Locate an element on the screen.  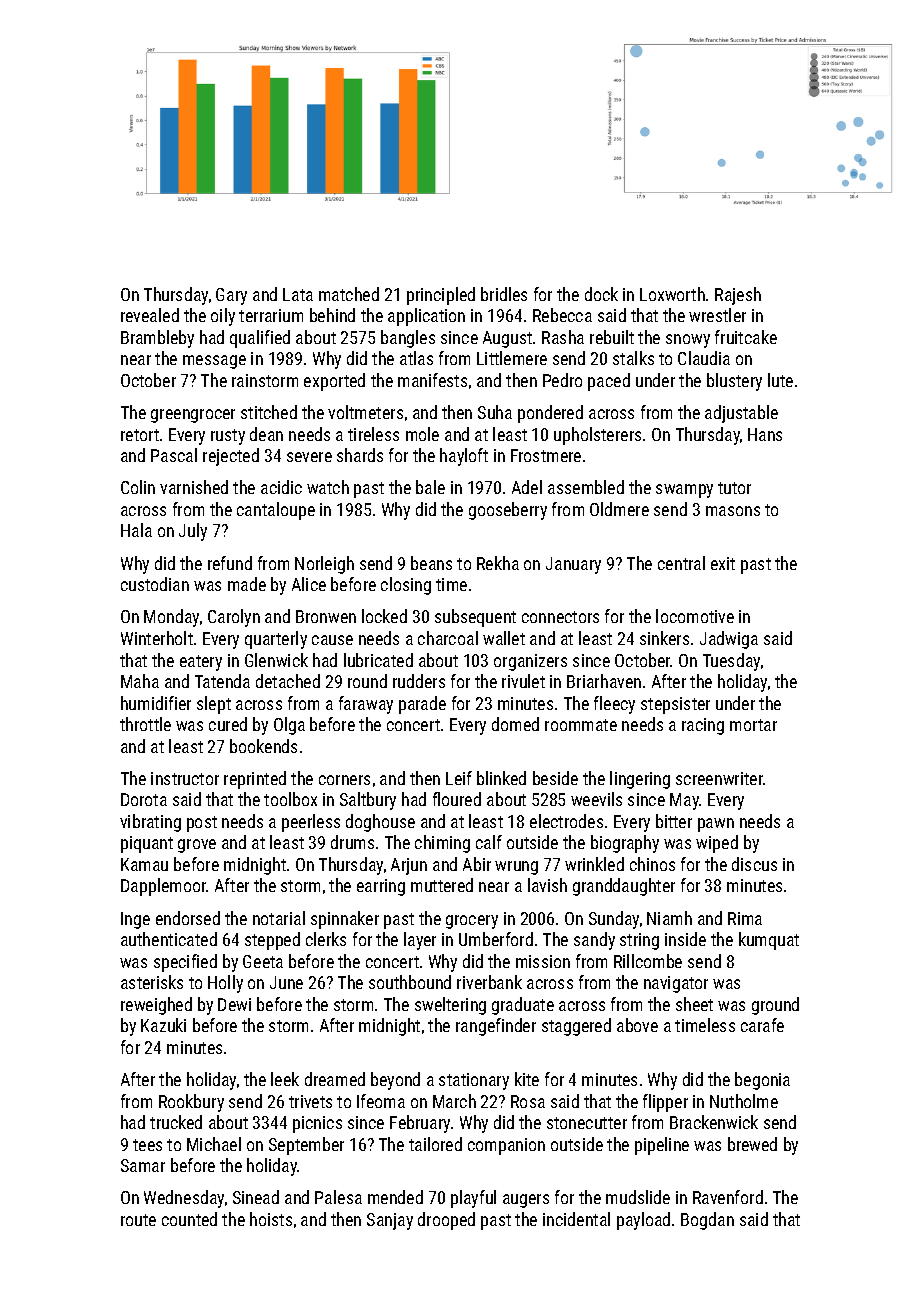
toolbox is located at coordinates (290, 799).
